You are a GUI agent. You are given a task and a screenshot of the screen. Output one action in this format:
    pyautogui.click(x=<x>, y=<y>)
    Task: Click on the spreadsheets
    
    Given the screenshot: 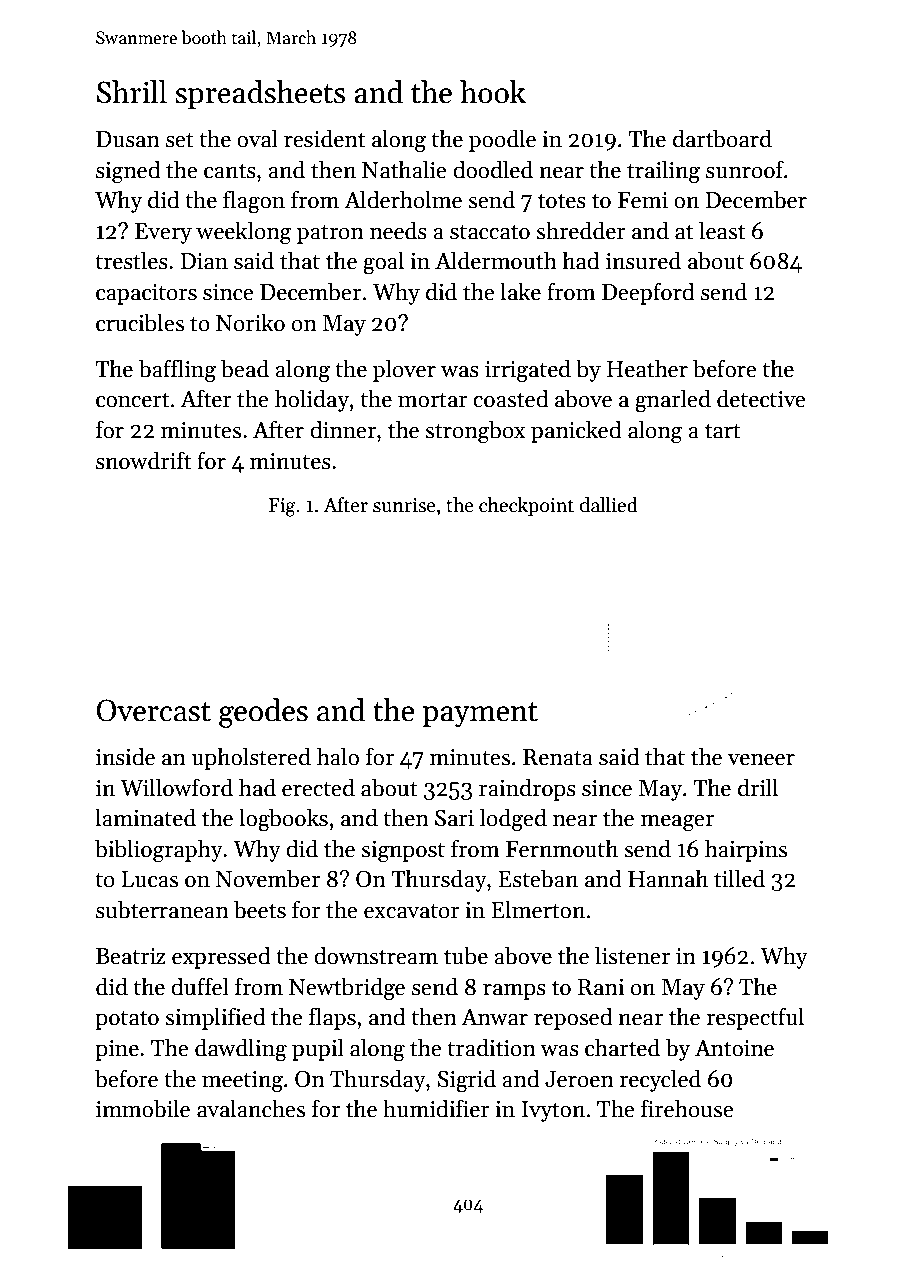 What is the action you would take?
    pyautogui.click(x=260, y=94)
